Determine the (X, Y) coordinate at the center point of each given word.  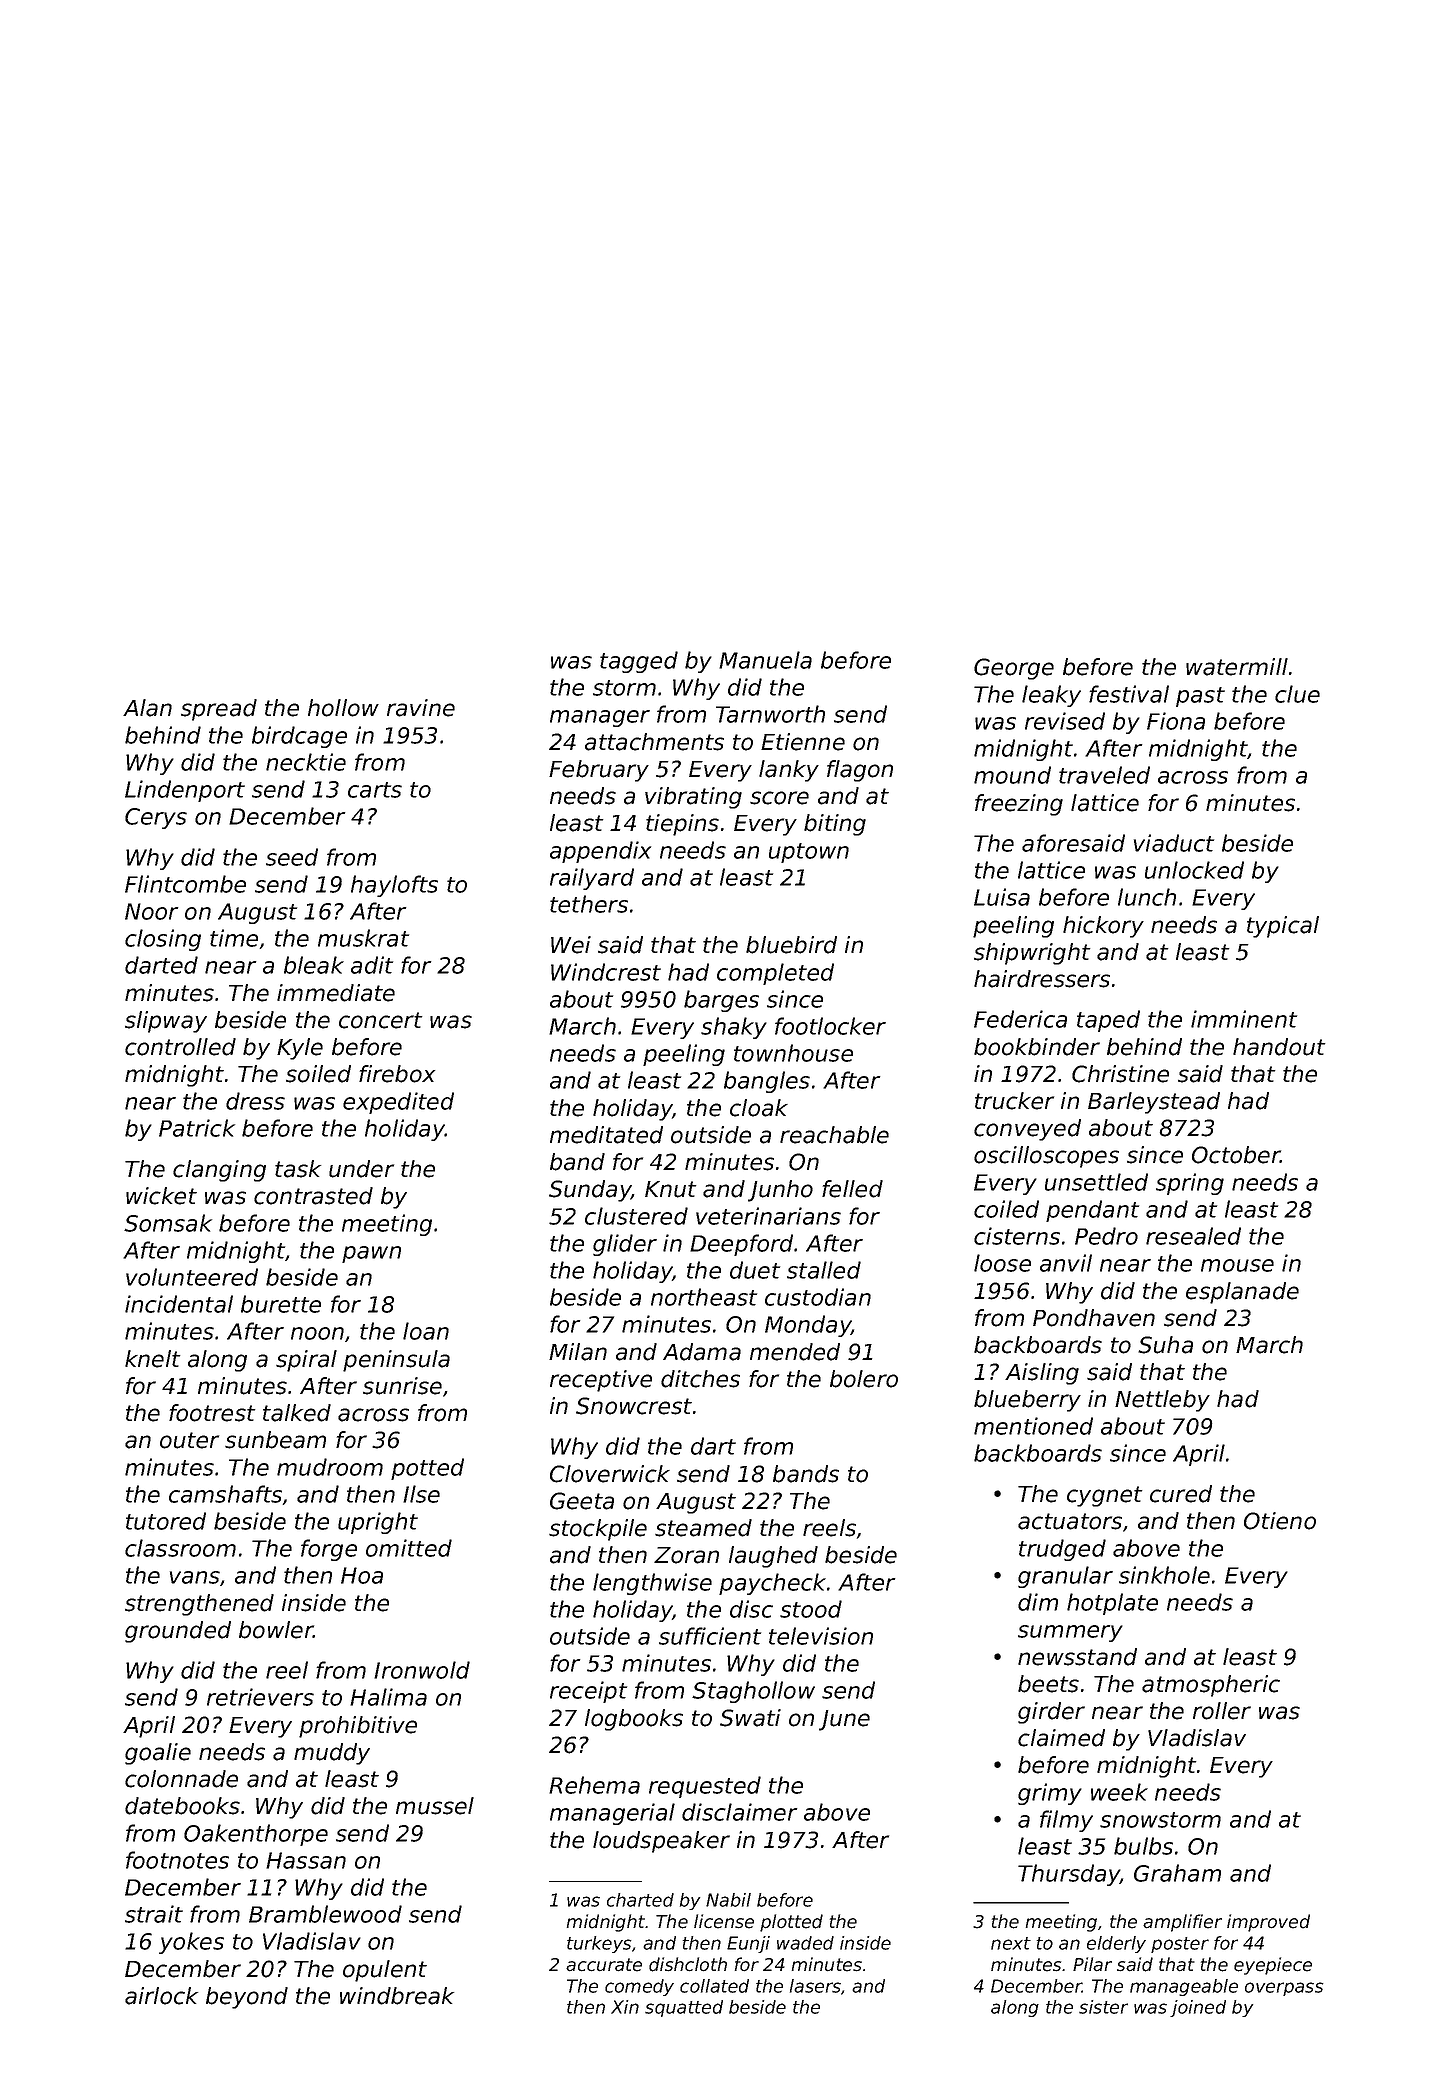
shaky (734, 1028)
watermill (1237, 667)
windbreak (397, 1996)
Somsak (168, 1223)
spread (219, 710)
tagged (639, 662)
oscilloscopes (1046, 1157)
